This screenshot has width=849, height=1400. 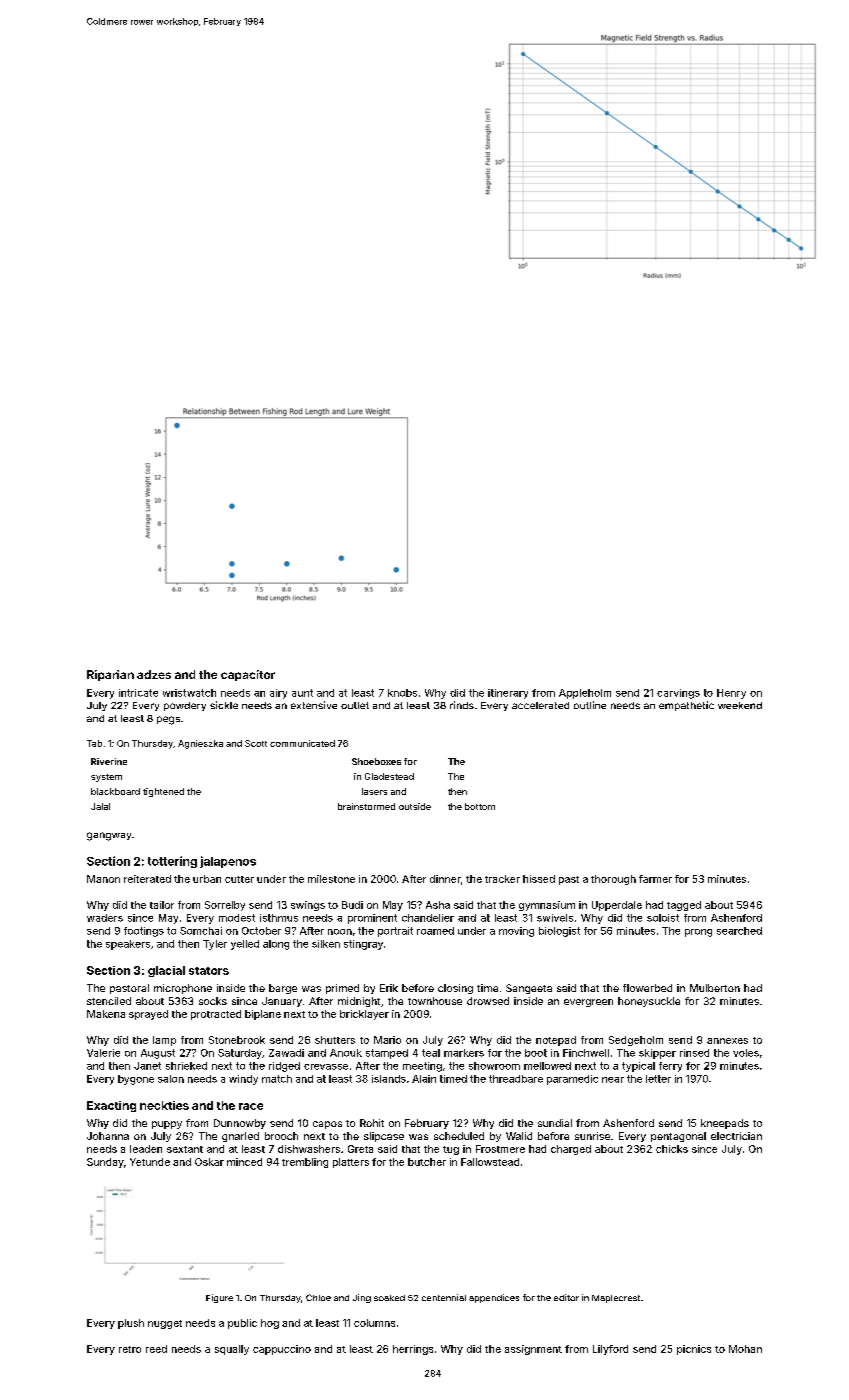 What do you see at coordinates (740, 705) in the screenshot?
I see `weekend` at bounding box center [740, 705].
